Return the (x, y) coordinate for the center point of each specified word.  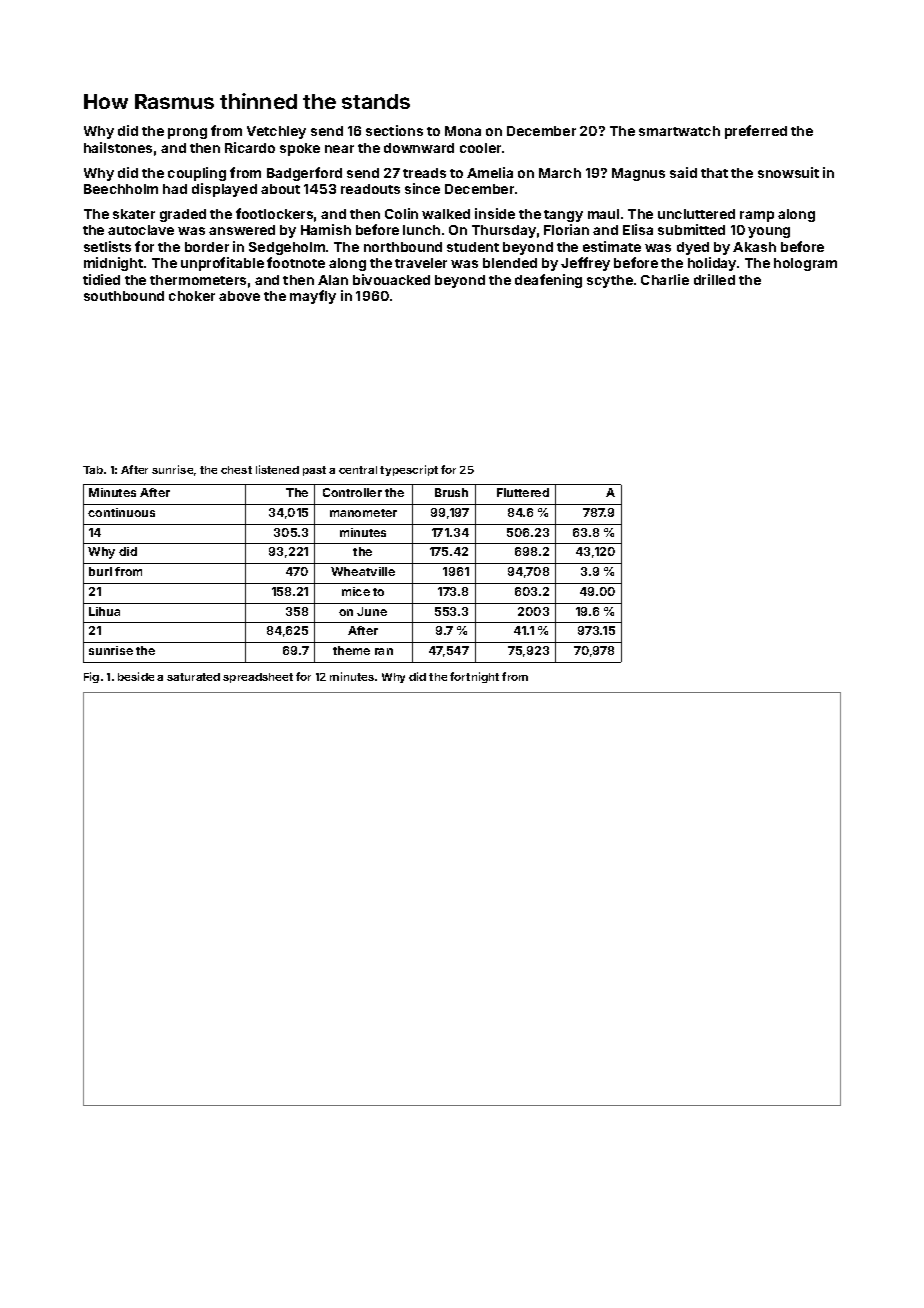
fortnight (474, 677)
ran (384, 651)
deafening (548, 281)
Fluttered (523, 492)
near (339, 149)
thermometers (198, 280)
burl (100, 571)
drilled (714, 279)
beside (136, 676)
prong (187, 133)
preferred (756, 132)
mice (356, 591)
